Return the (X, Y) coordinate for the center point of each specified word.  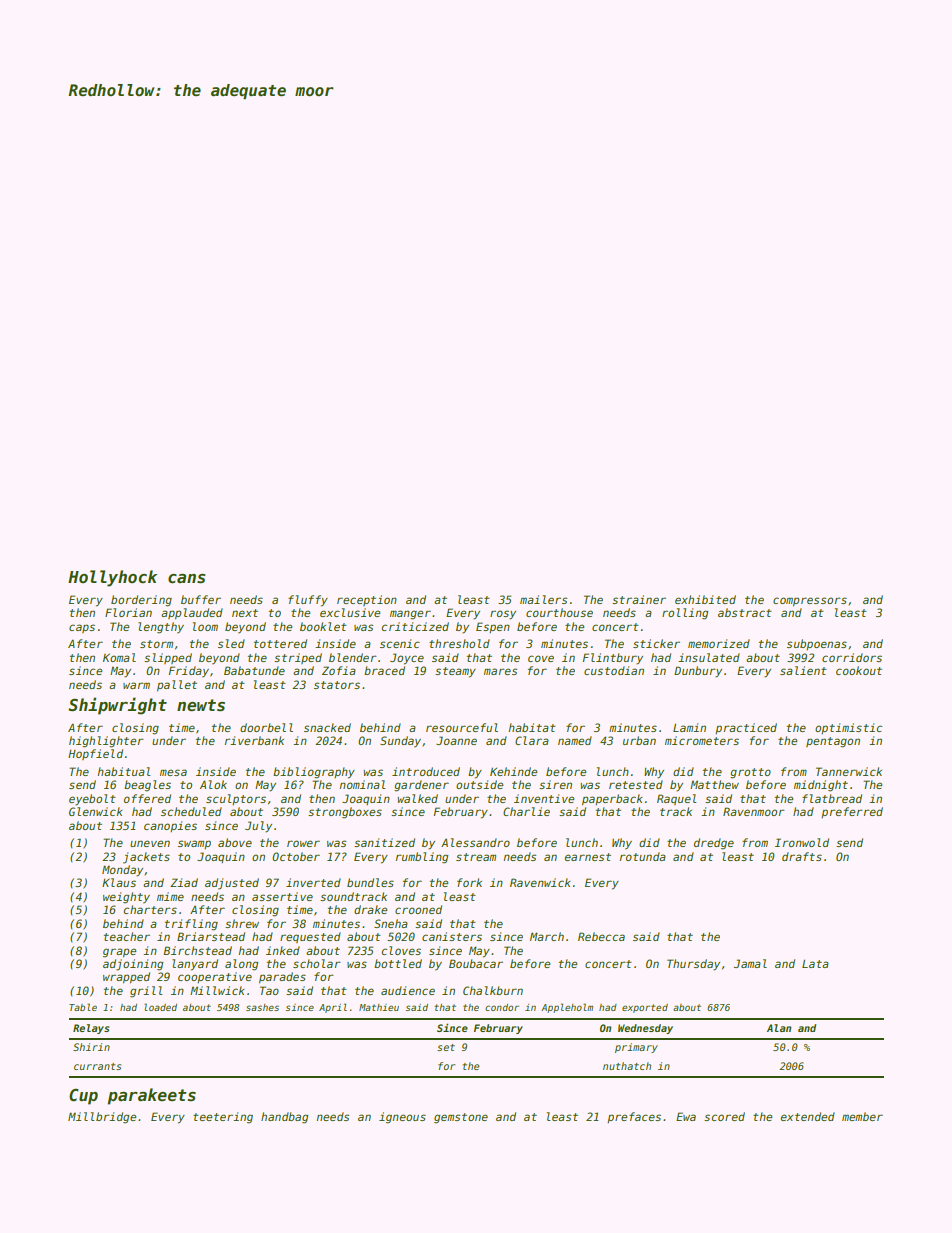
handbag (284, 1118)
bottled (398, 963)
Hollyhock (112, 578)
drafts (802, 856)
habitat (532, 727)
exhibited (705, 599)
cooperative (215, 977)
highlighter (106, 742)
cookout (859, 670)
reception (367, 600)
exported (645, 1008)
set (446, 1047)
